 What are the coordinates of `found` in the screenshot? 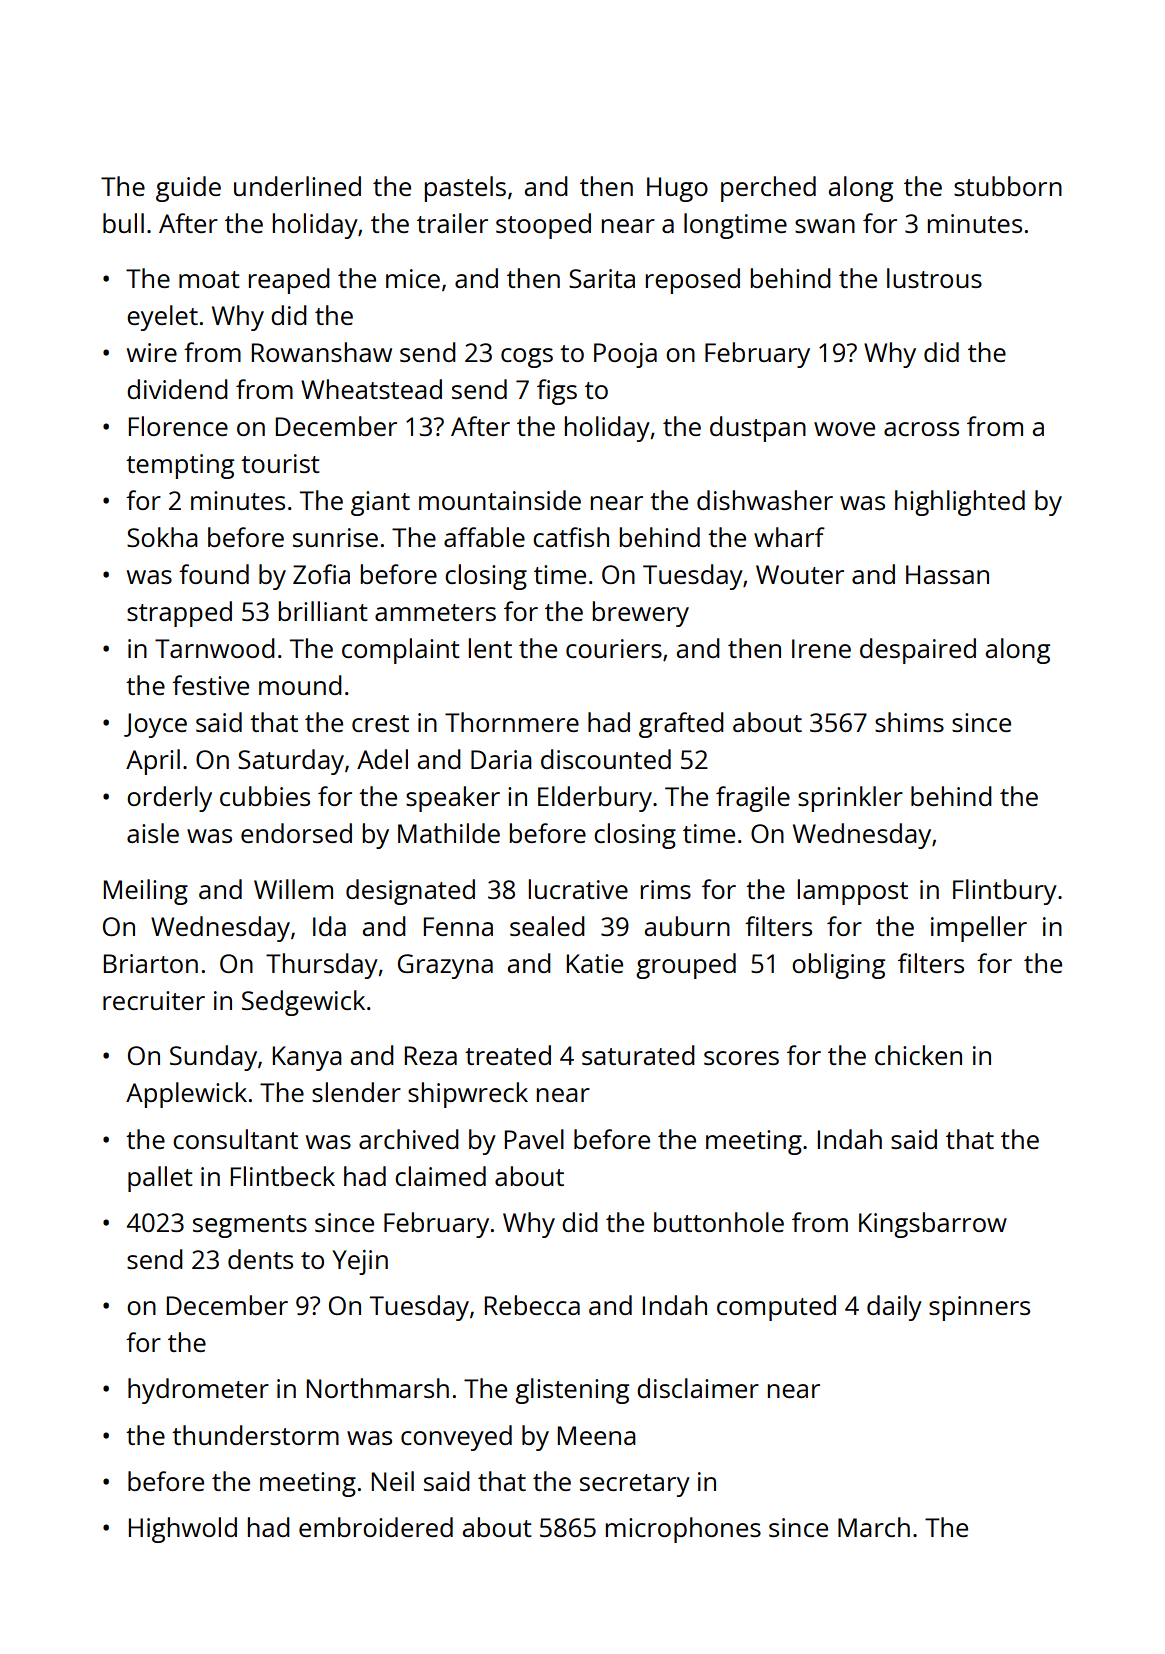 It's located at (214, 574).
